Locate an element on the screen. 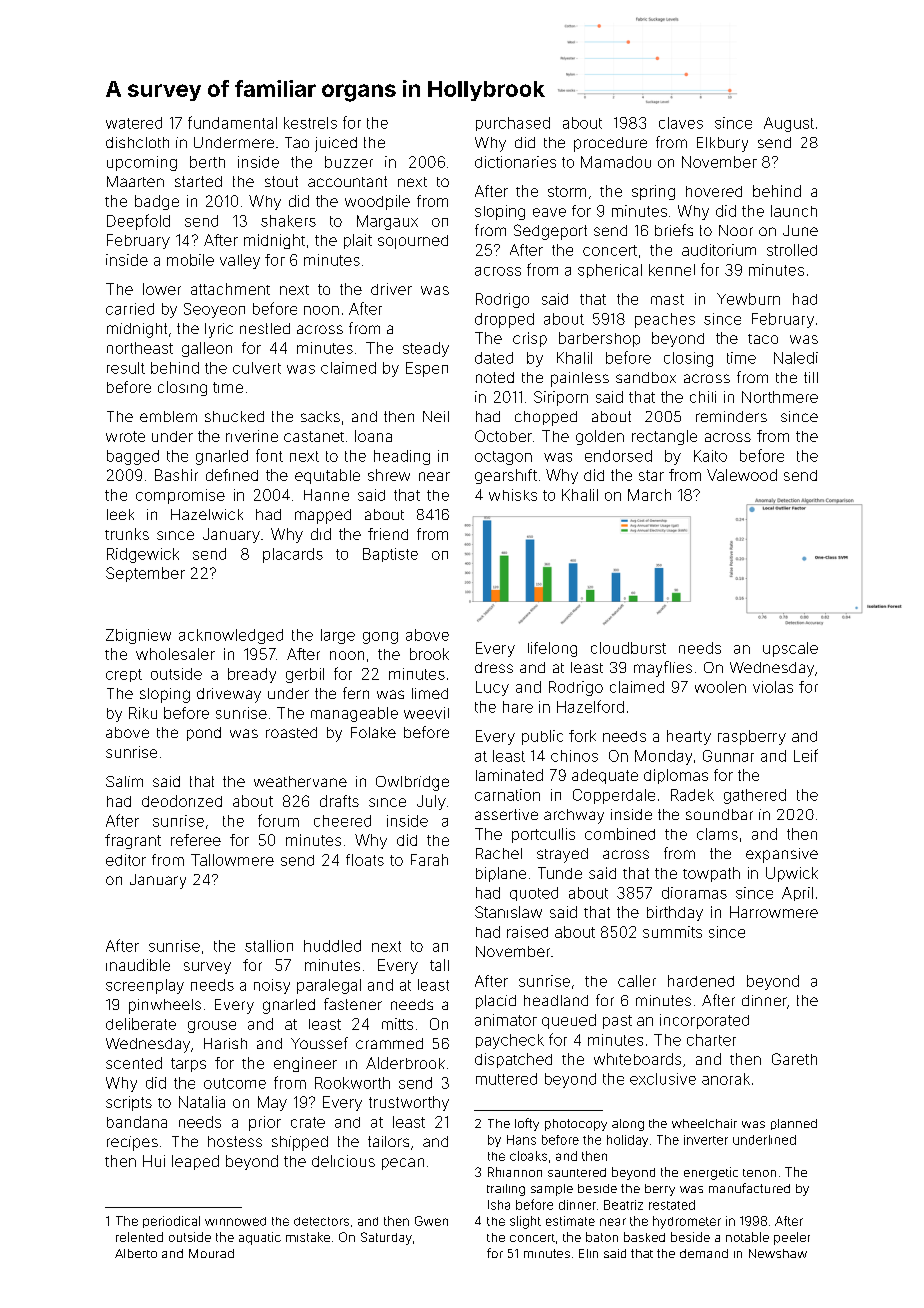  Elin is located at coordinates (588, 1253).
